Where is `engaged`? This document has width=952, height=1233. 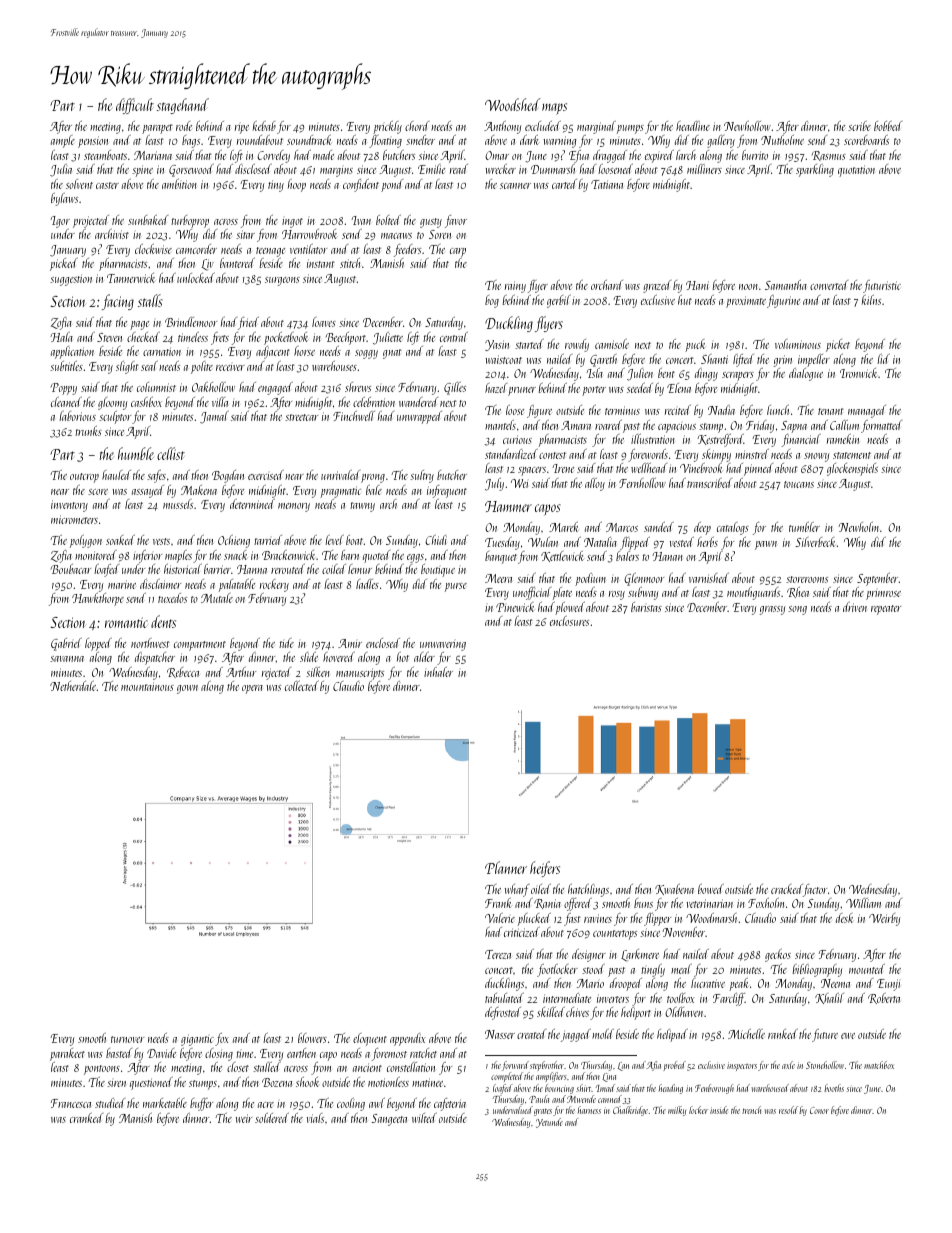 engaged is located at coordinates (275, 388).
